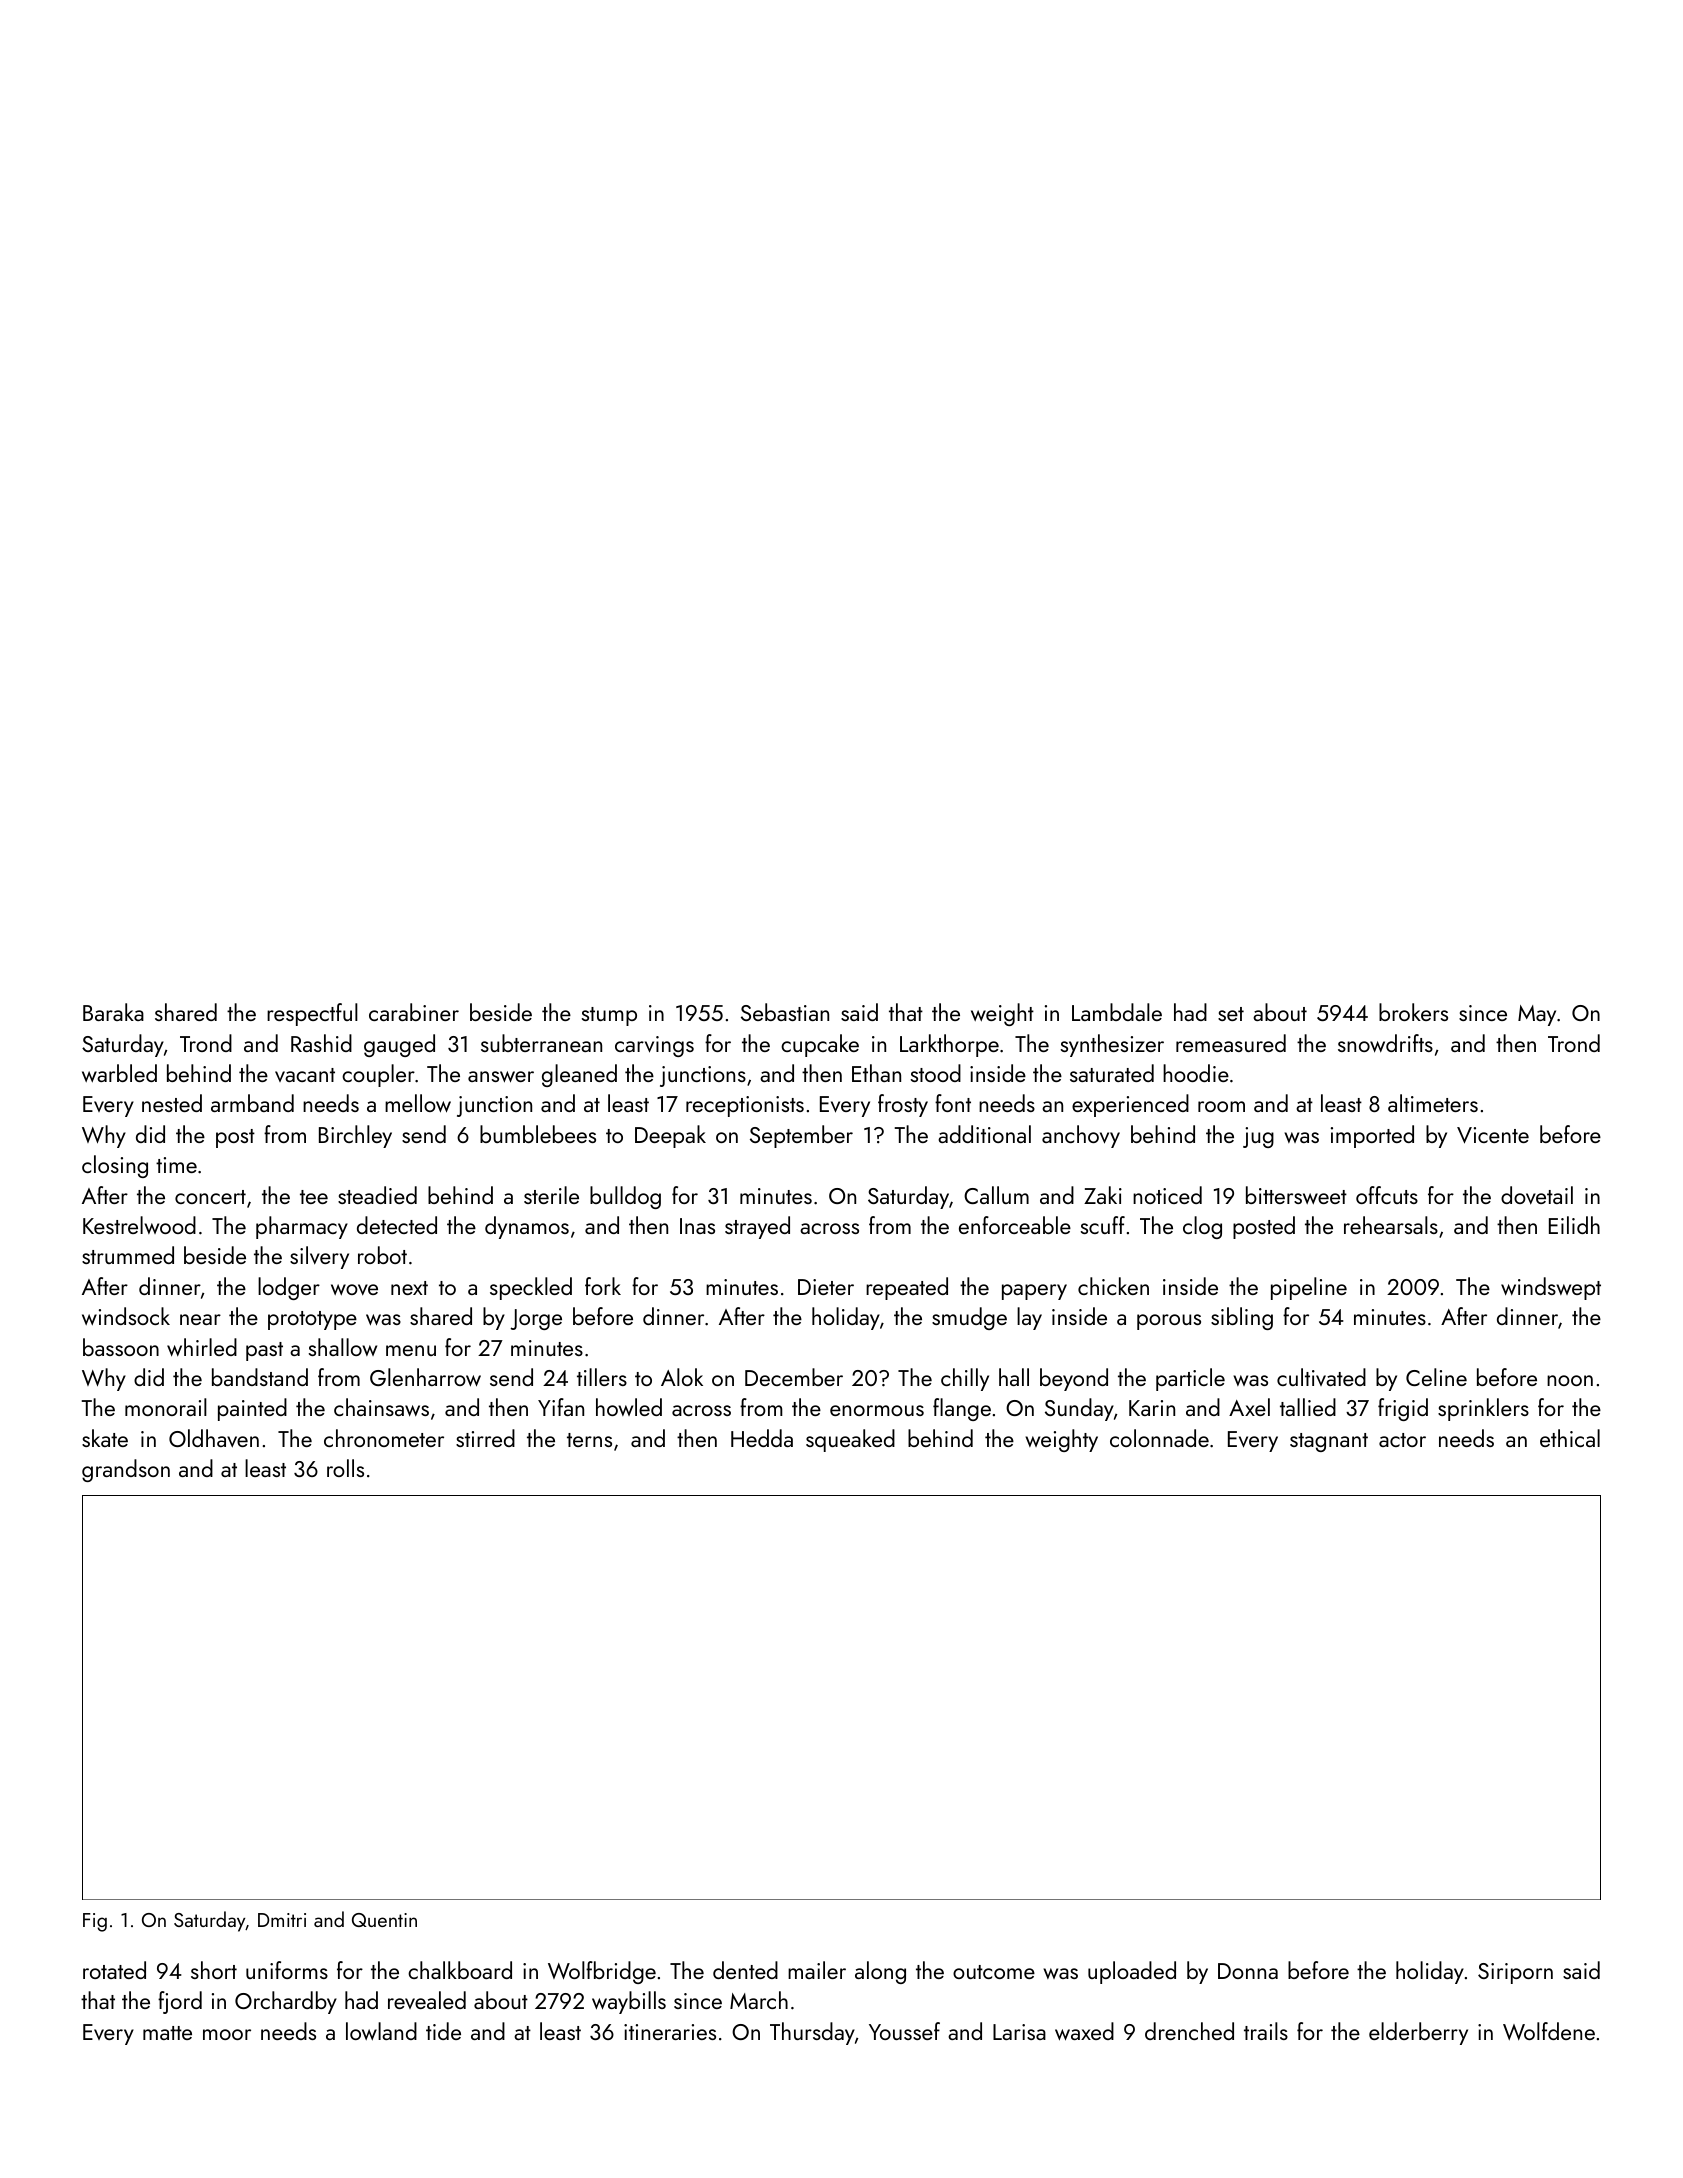 The height and width of the screenshot is (2178, 1683). Describe the element at coordinates (697, 1226) in the screenshot. I see `Inas` at that location.
